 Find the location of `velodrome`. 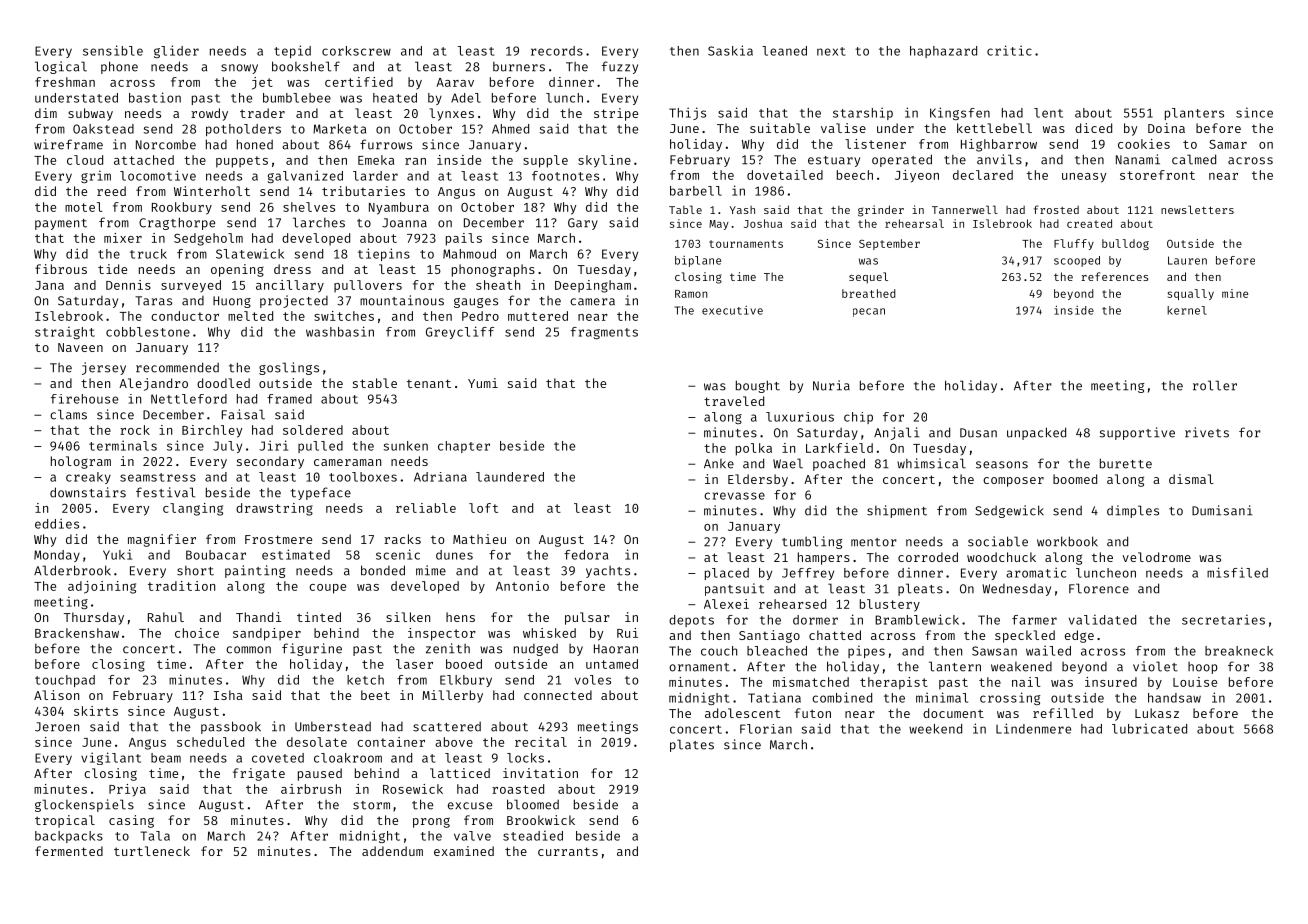

velodrome is located at coordinates (1156, 557).
